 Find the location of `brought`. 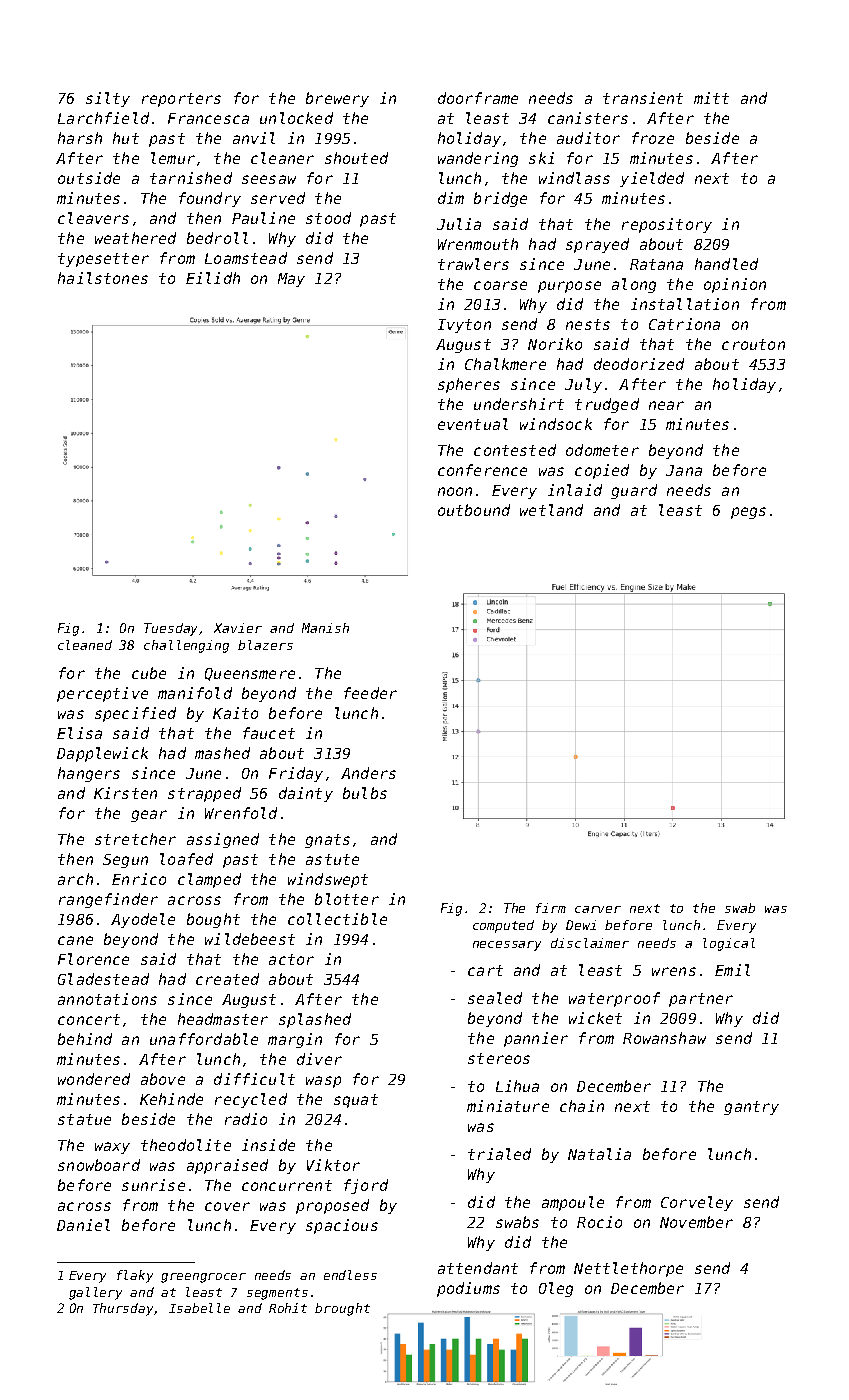

brought is located at coordinates (342, 1309).
